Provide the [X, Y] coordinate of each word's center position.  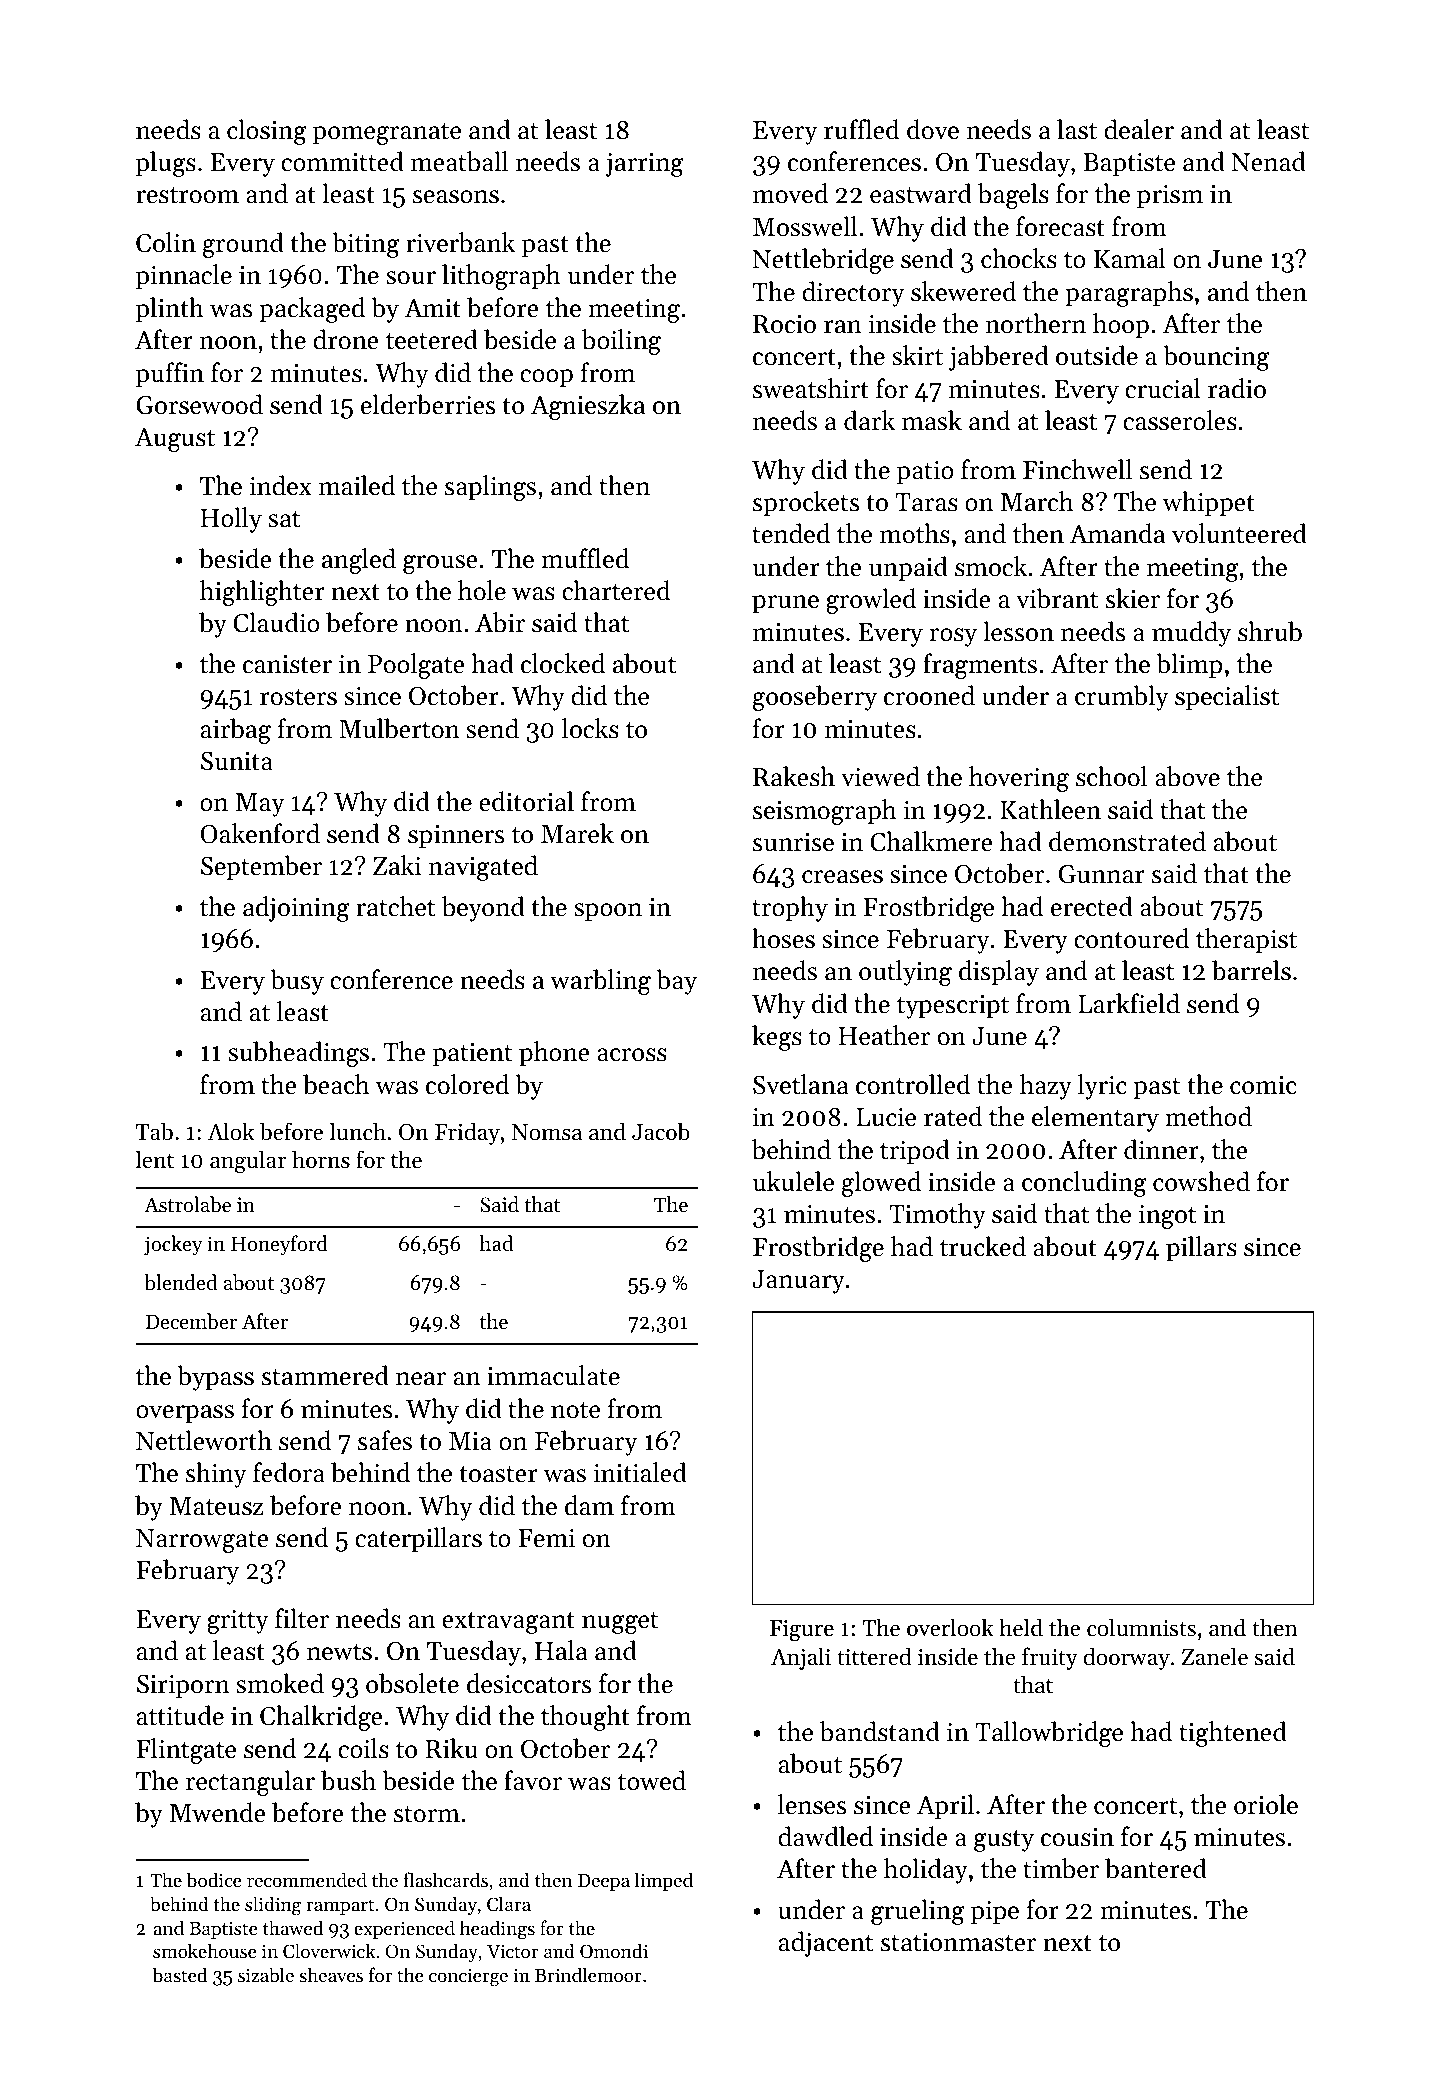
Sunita [237, 761]
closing [267, 132]
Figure [802, 1631]
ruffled [861, 129]
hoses [783, 938]
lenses [811, 1804]
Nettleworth [204, 1440]
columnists [1141, 1627]
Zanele [1215, 1656]
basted [180, 1974]
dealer [1139, 129]
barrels [1251, 970]
